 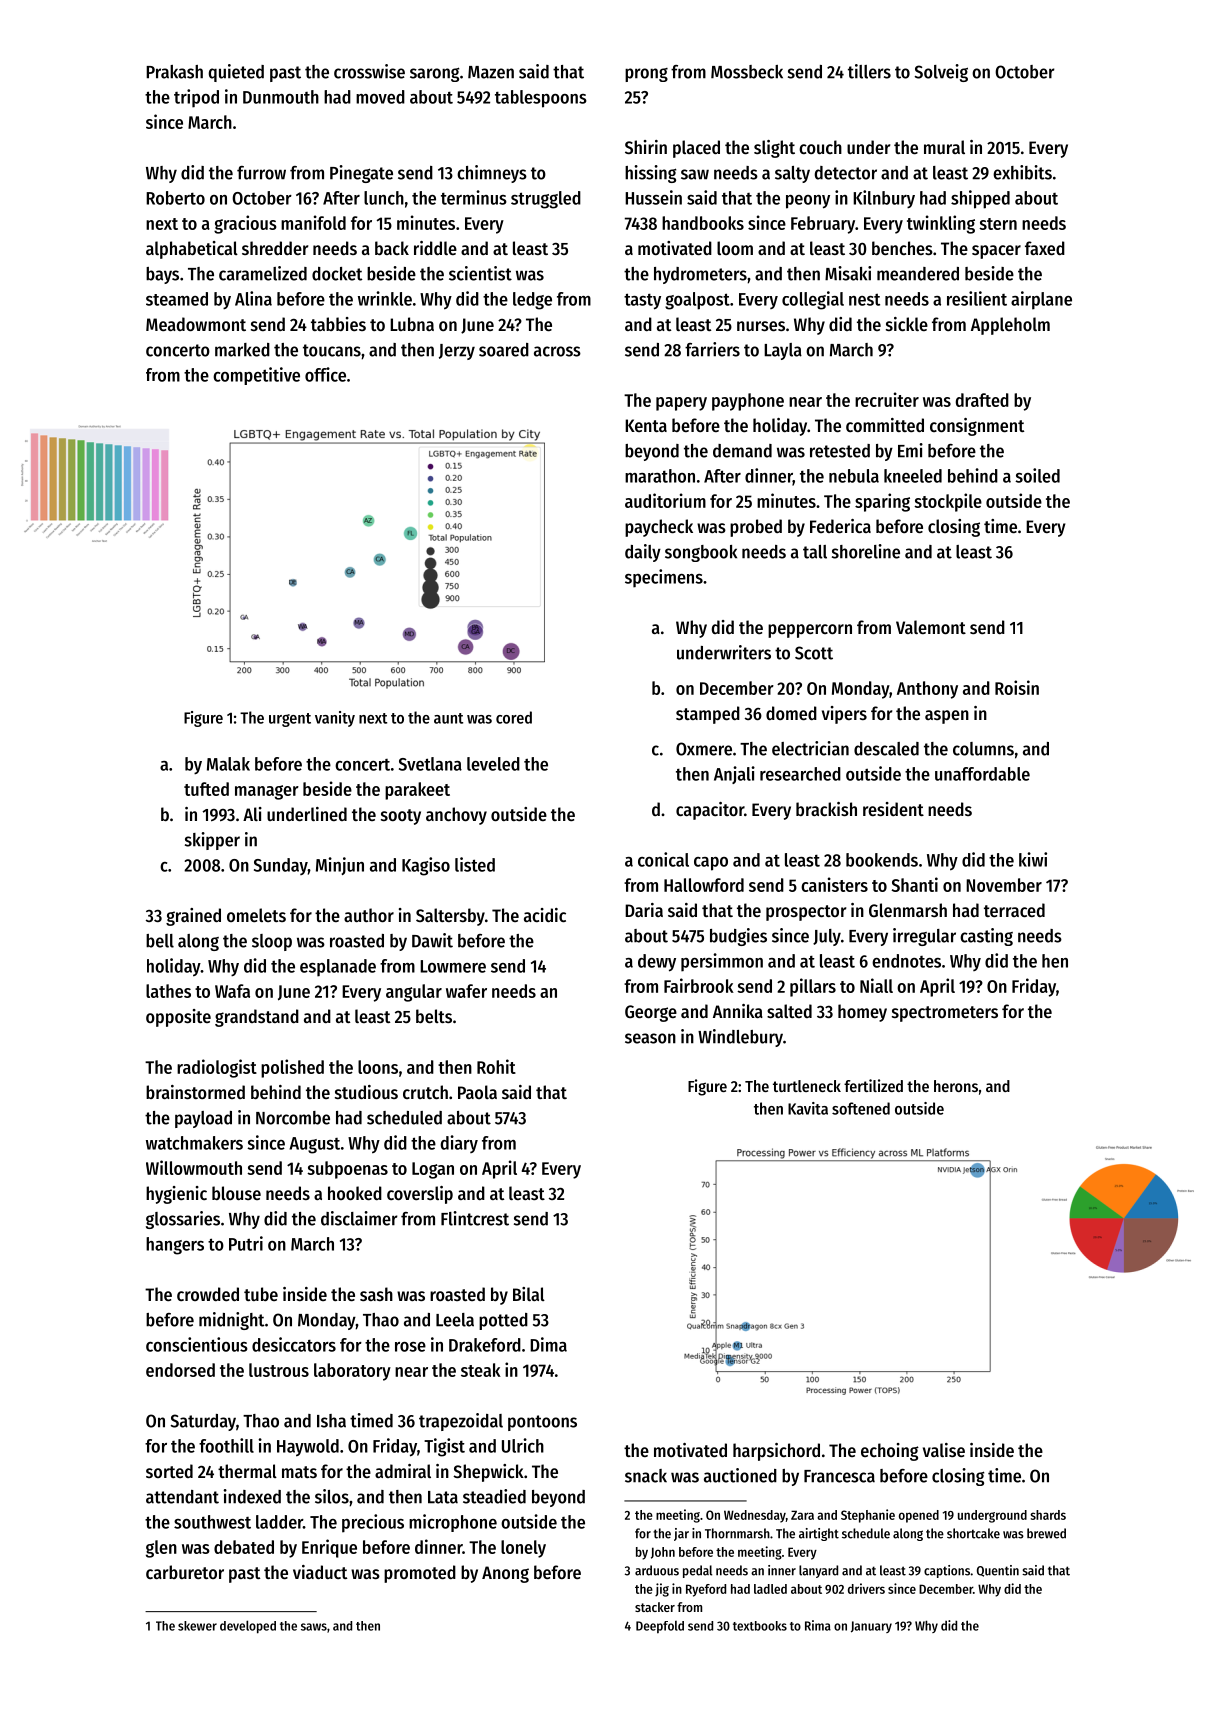 What do you see at coordinates (906, 961) in the screenshot?
I see `endnotes` at bounding box center [906, 961].
